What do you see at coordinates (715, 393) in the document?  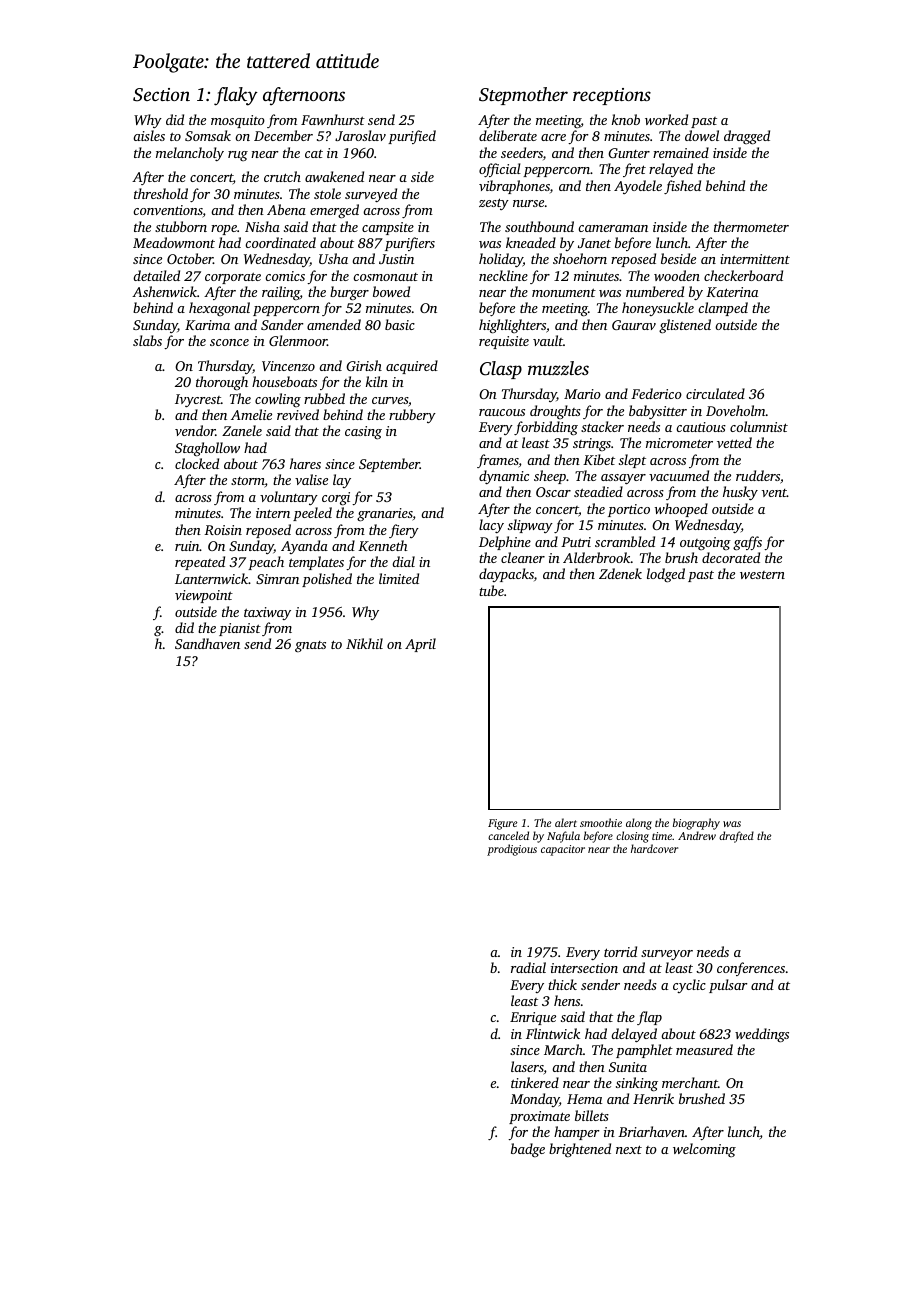 I see `circulated` at bounding box center [715, 393].
